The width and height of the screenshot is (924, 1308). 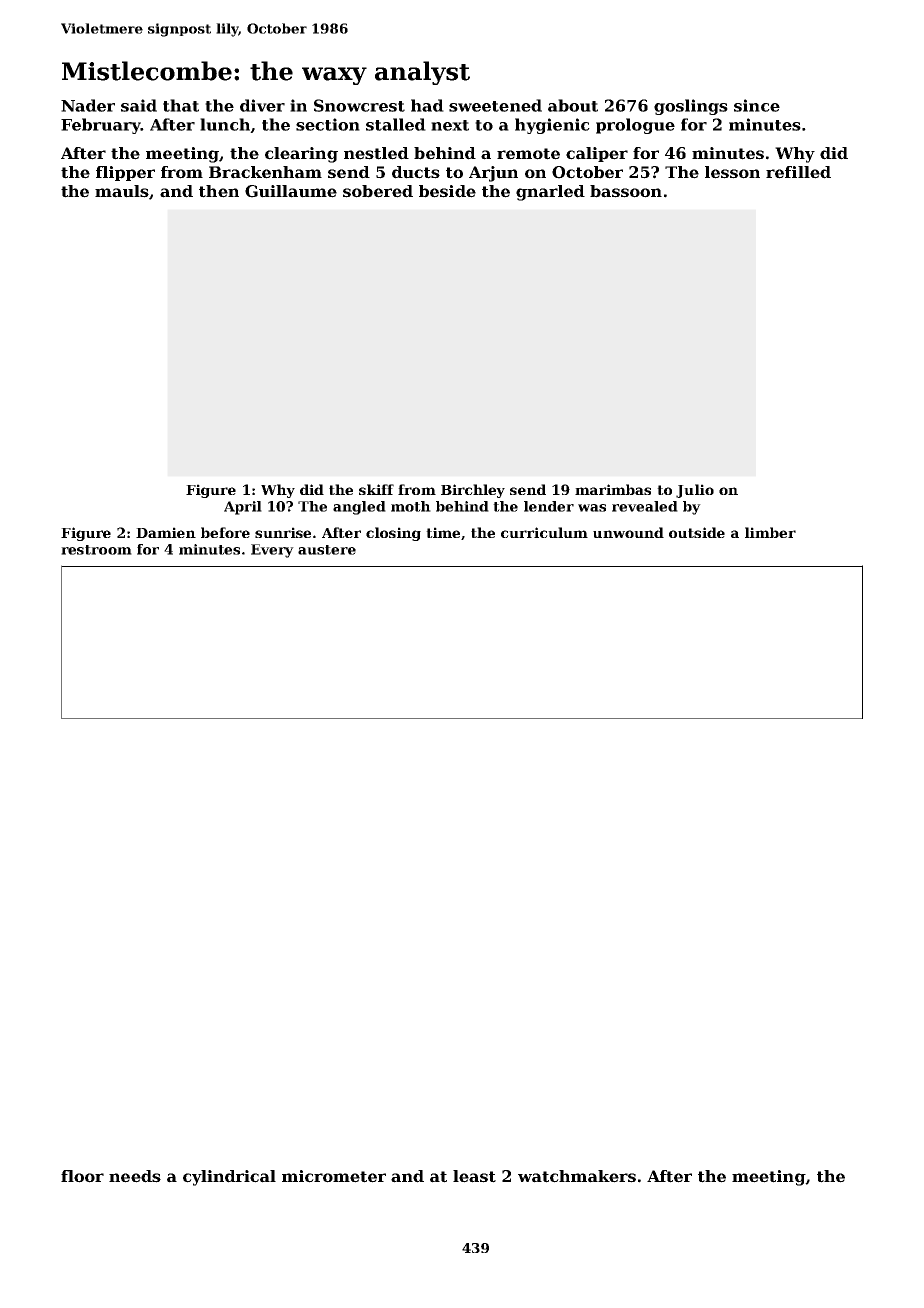 What do you see at coordinates (376, 489) in the screenshot?
I see `skiff` at bounding box center [376, 489].
